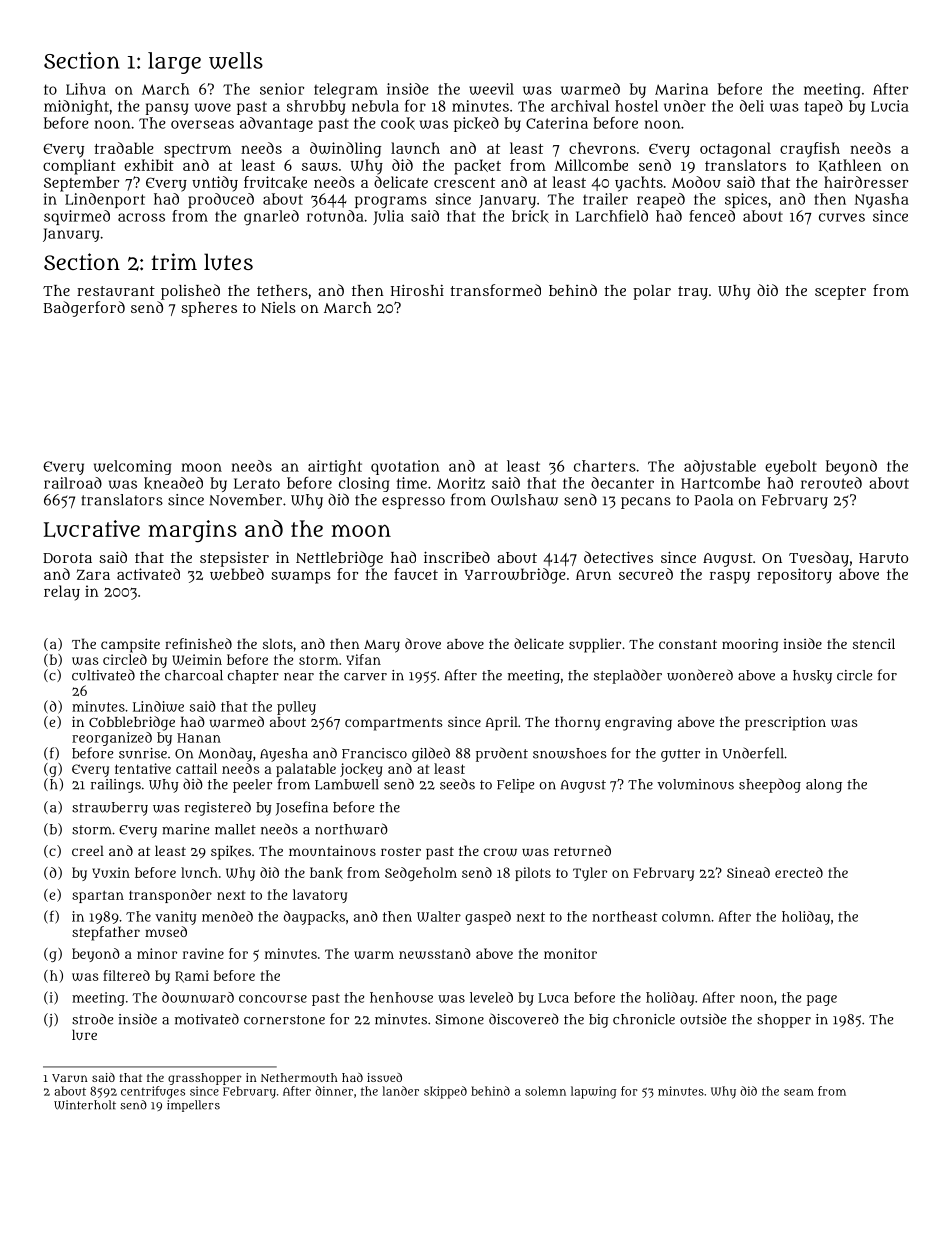  I want to click on kneaded, so click(173, 483).
